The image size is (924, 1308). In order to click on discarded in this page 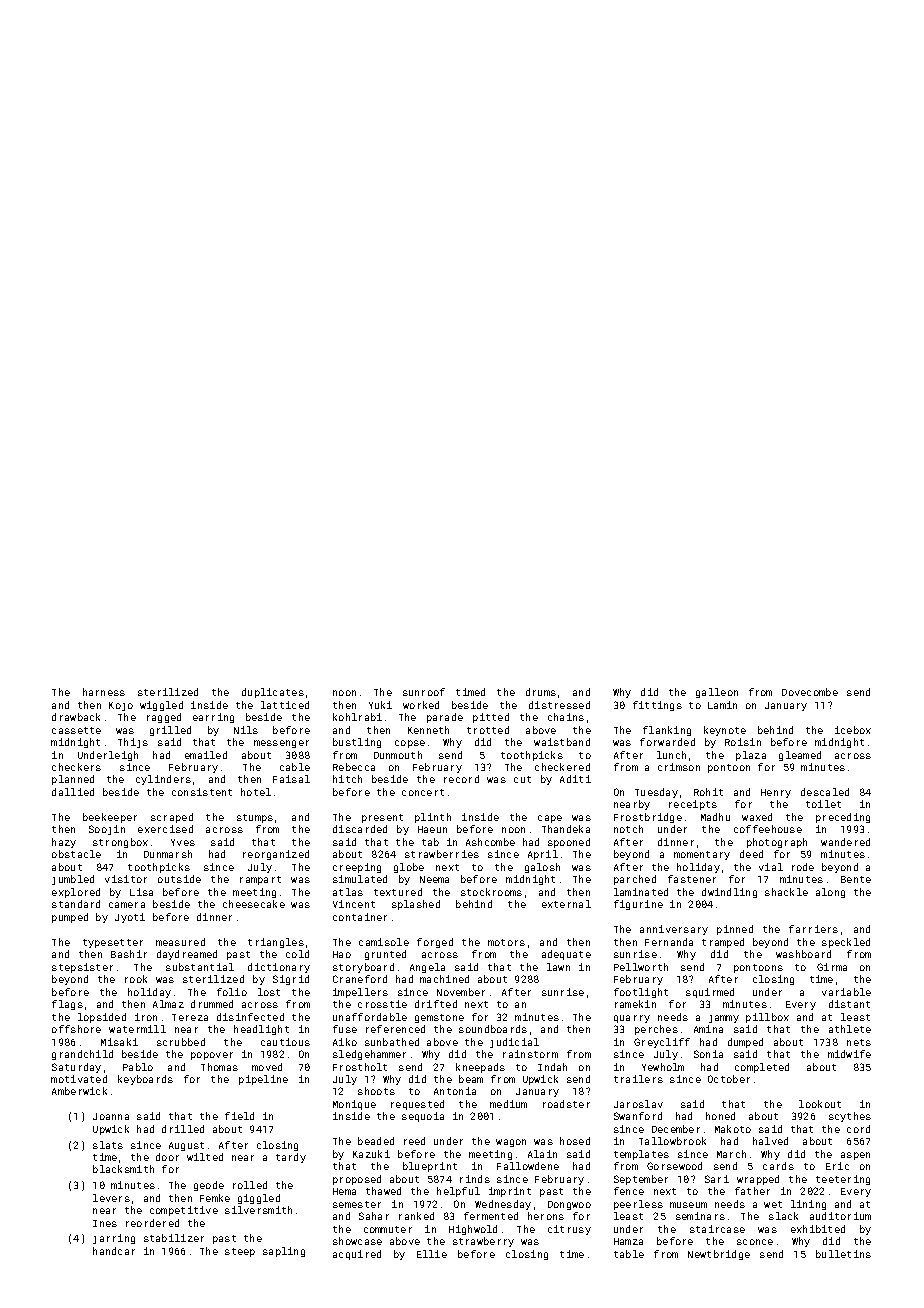, I will do `click(360, 829)`.
